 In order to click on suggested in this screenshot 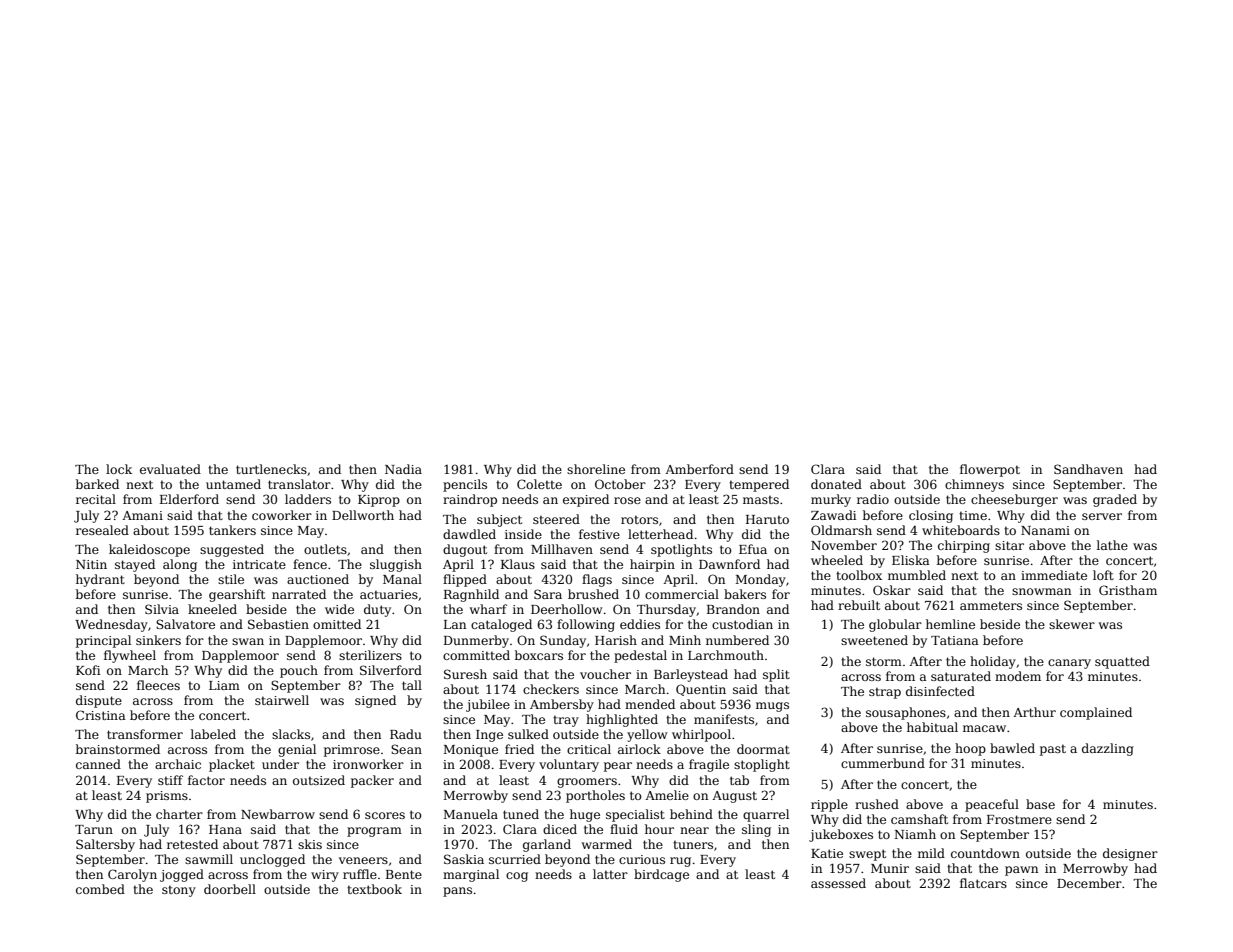, I will do `click(232, 550)`.
